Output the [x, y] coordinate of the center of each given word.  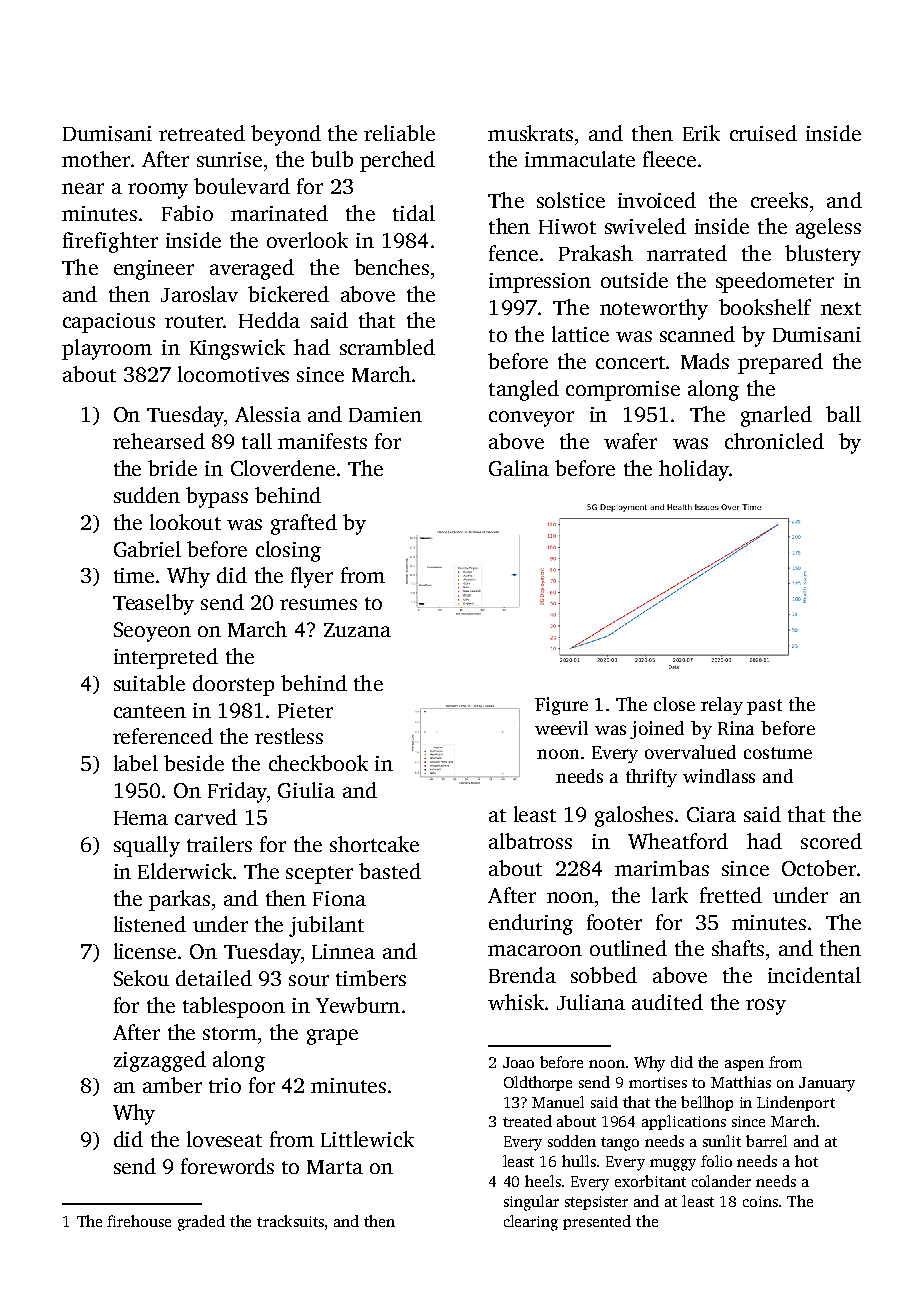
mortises [658, 1082]
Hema [141, 818]
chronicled [774, 441]
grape [332, 1037]
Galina [519, 468]
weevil [561, 728]
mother [96, 159]
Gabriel [147, 549]
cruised [763, 133]
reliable [399, 133]
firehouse [139, 1221]
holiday [694, 470]
